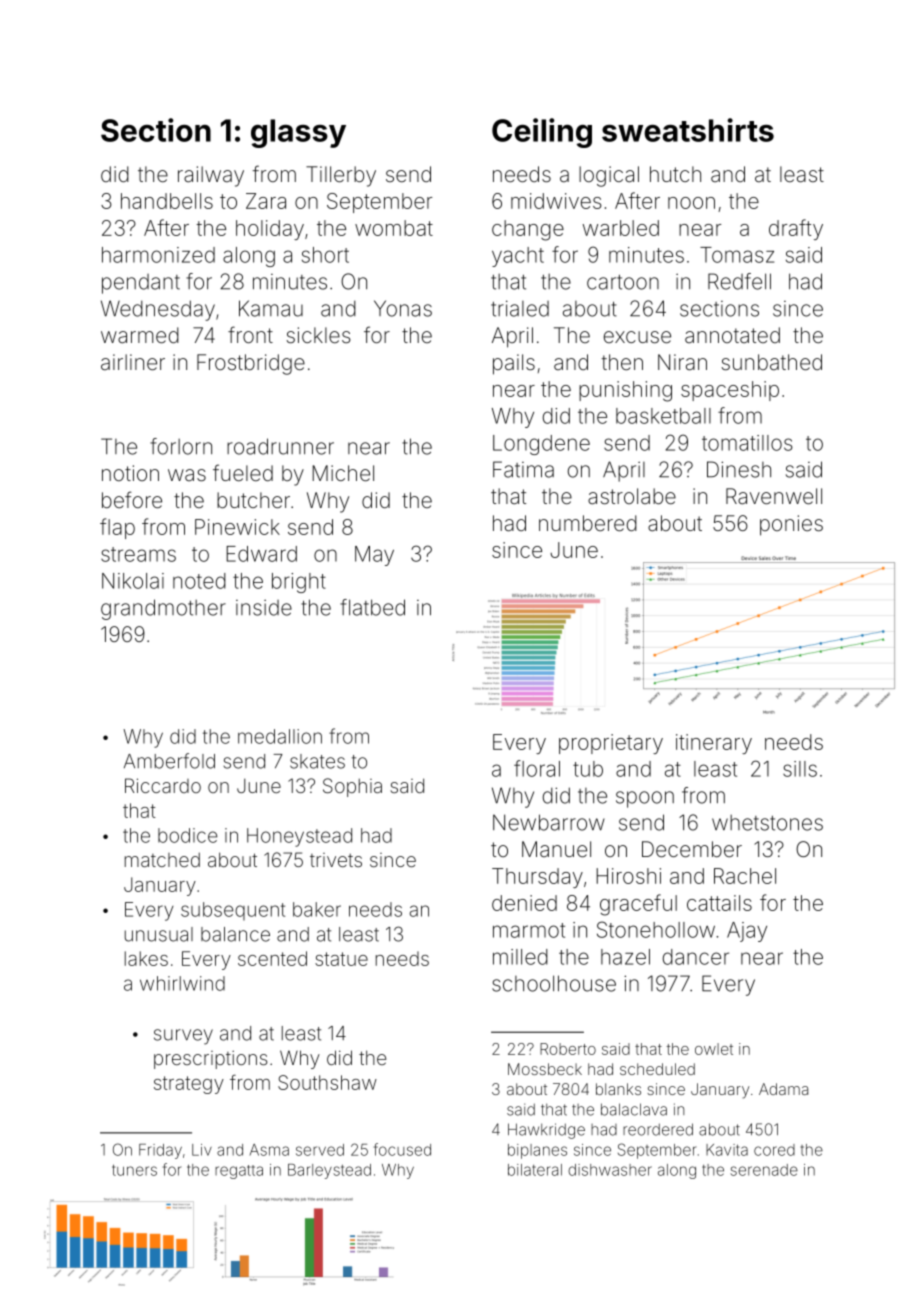 The image size is (924, 1311). I want to click on proprietary, so click(611, 744).
